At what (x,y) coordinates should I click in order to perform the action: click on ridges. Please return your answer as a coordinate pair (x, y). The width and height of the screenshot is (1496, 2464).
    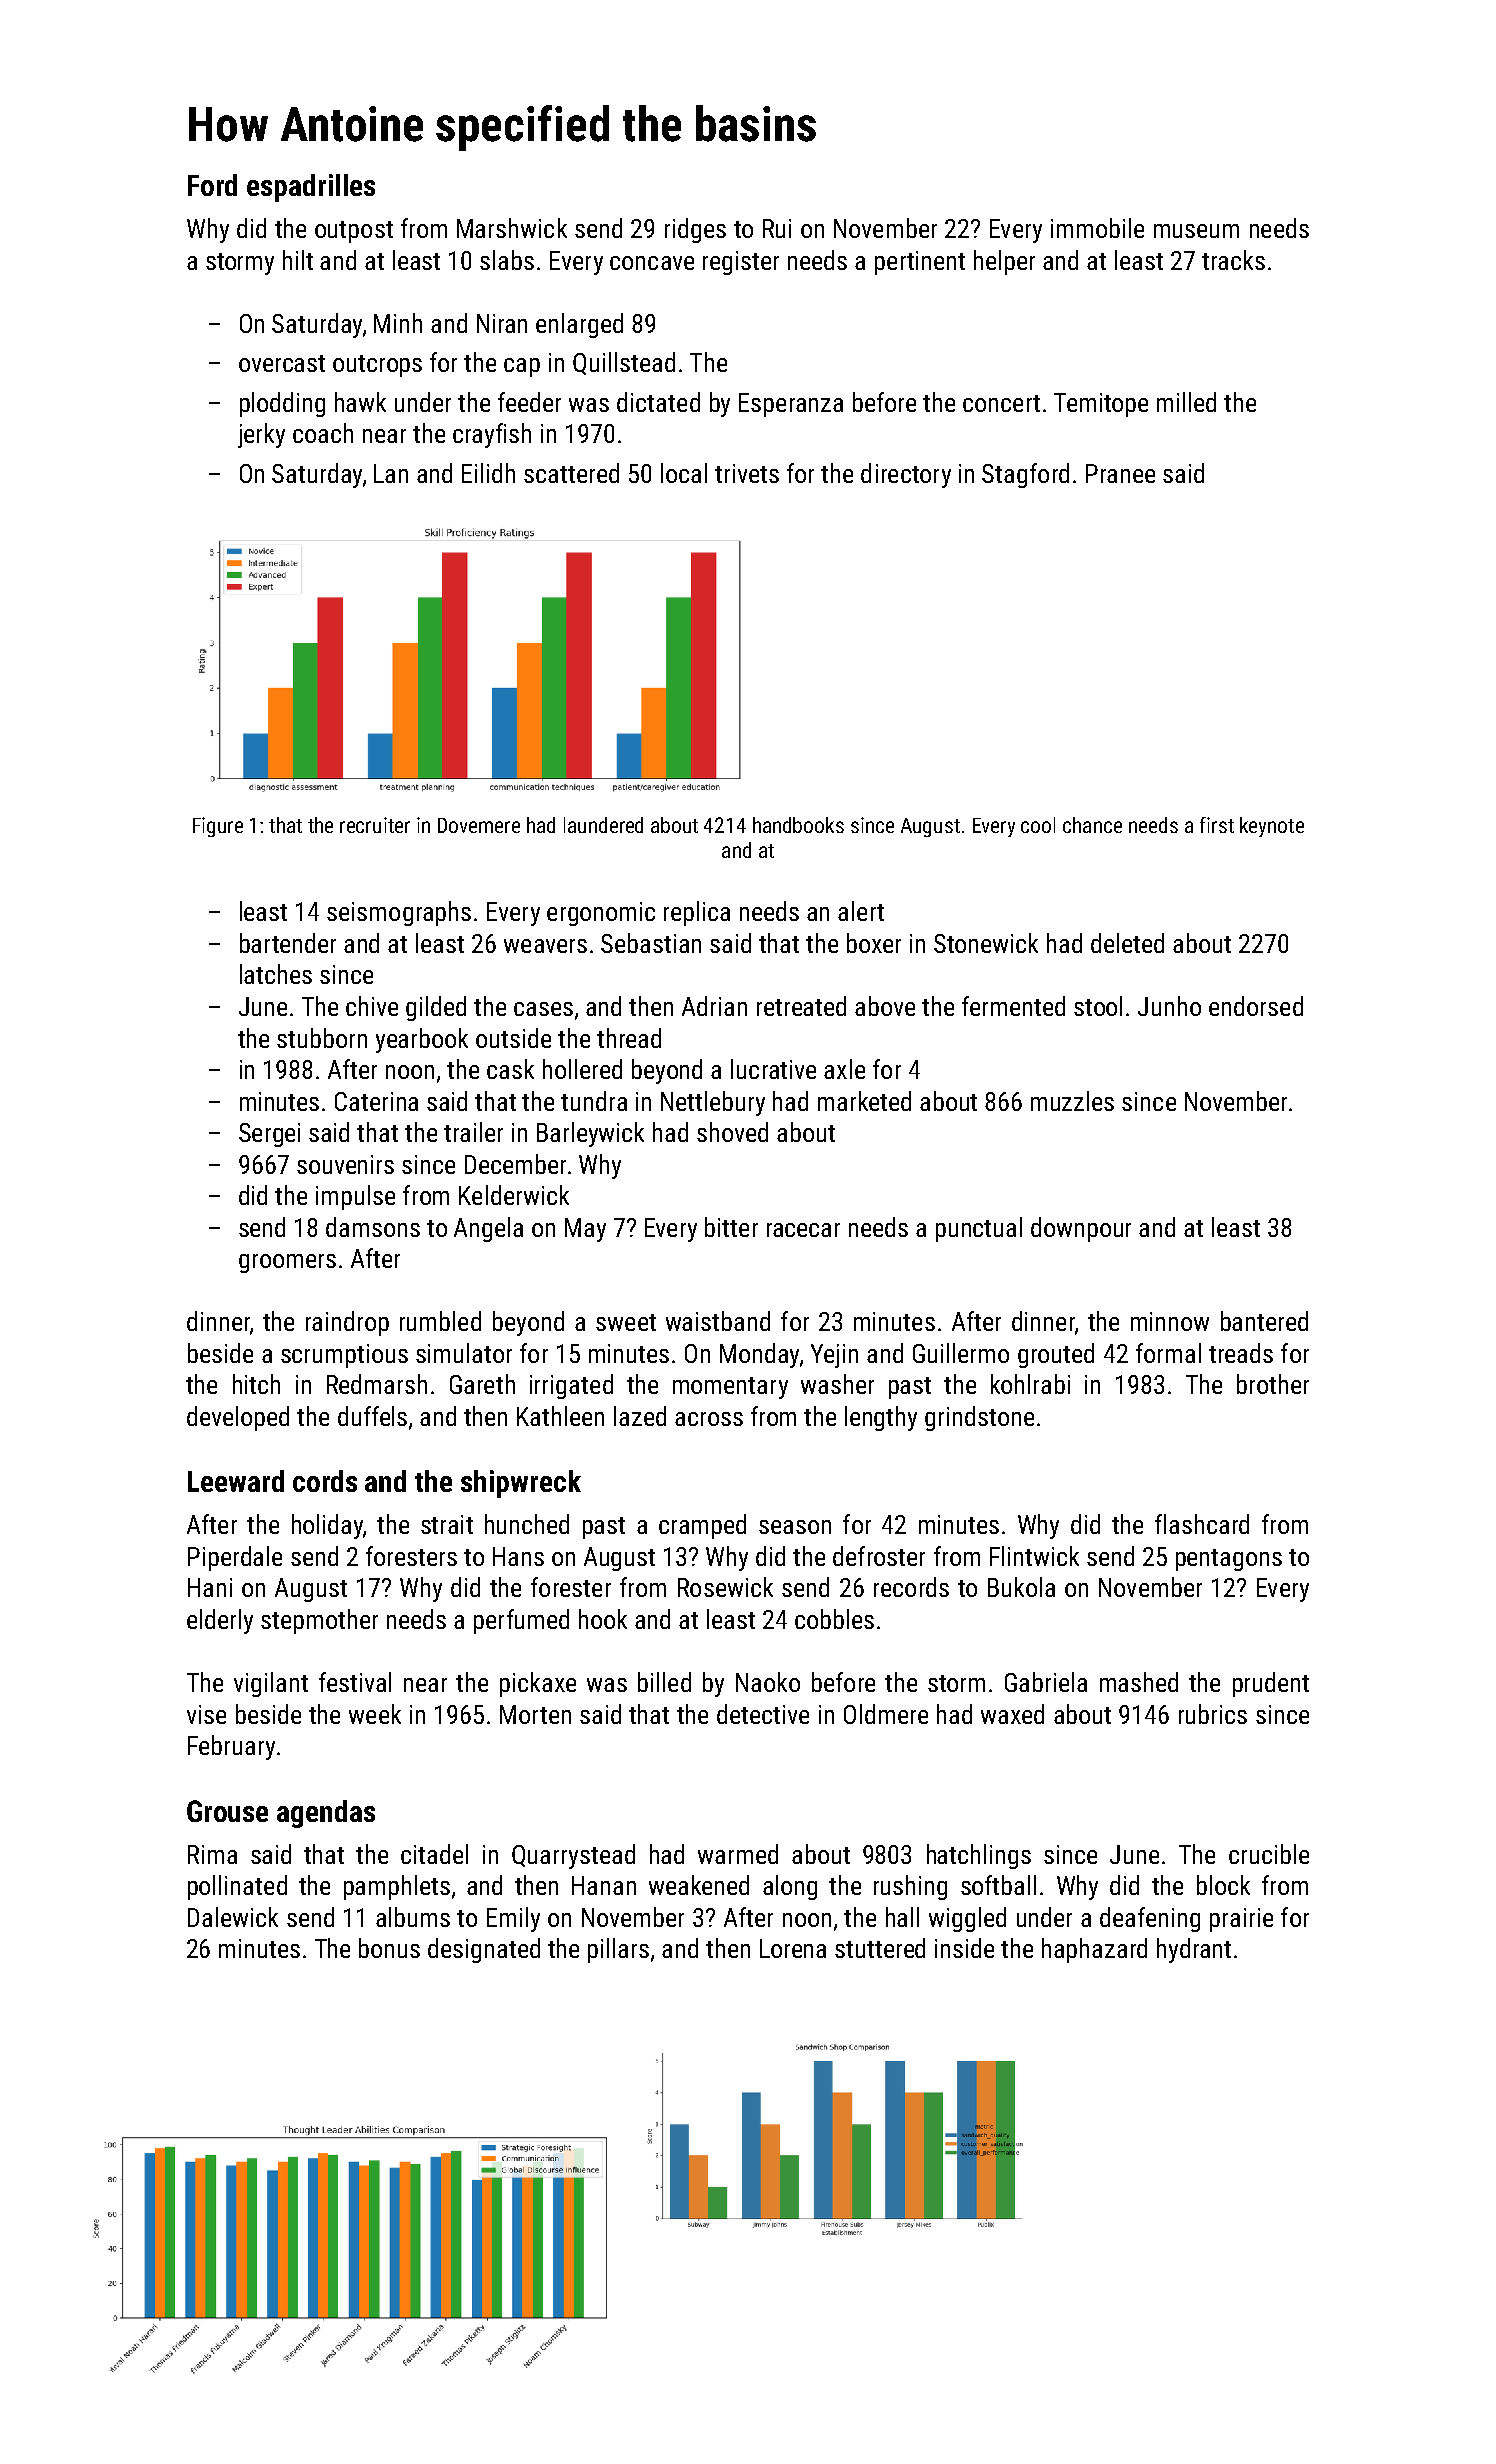
    Looking at the image, I should click on (695, 230).
